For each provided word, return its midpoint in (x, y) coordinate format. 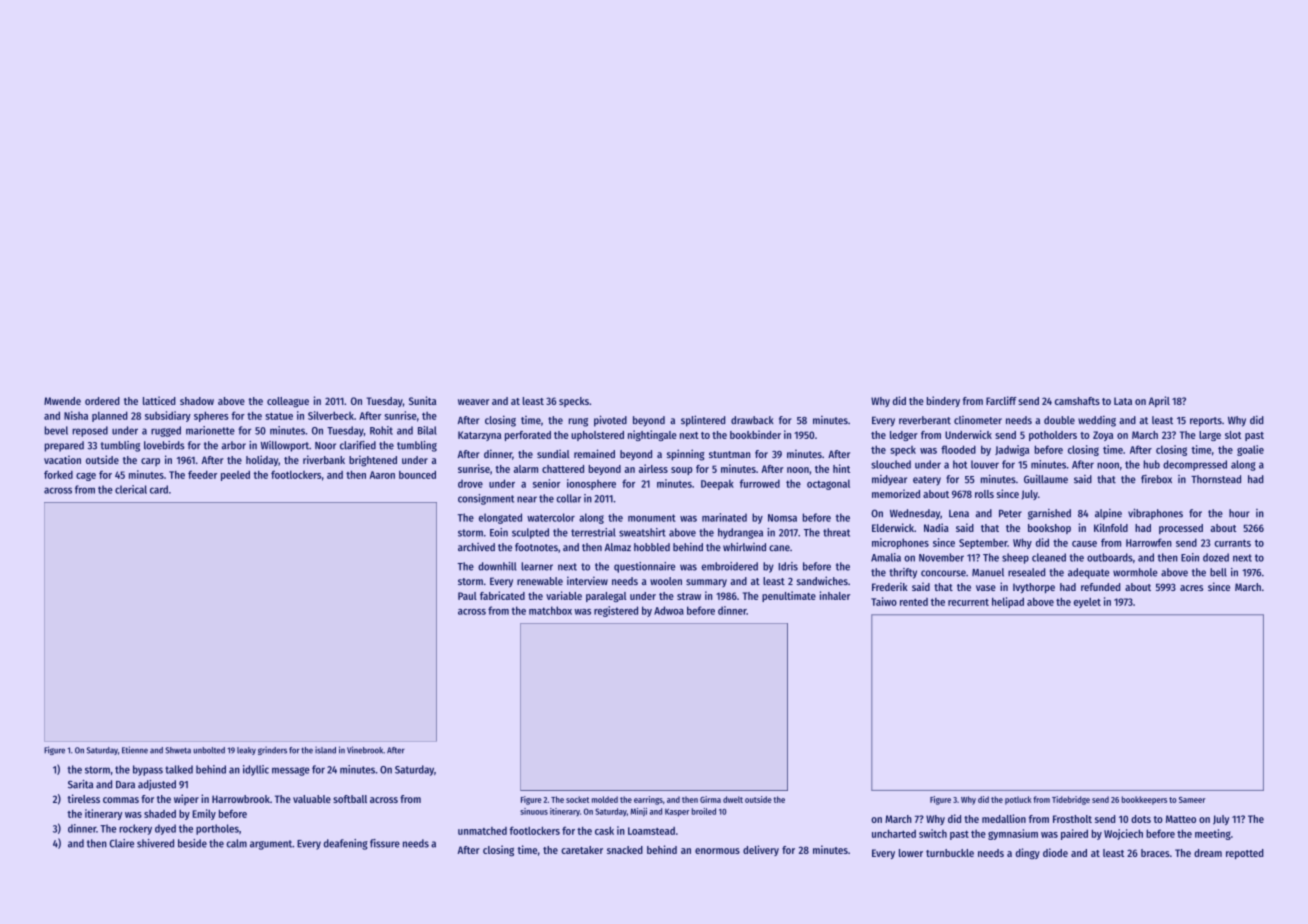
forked (58, 474)
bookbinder (755, 434)
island (325, 750)
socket (577, 799)
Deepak (717, 484)
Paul (467, 596)
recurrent (968, 602)
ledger (904, 436)
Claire (121, 843)
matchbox (550, 610)
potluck (1018, 800)
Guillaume (1046, 479)
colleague (288, 402)
